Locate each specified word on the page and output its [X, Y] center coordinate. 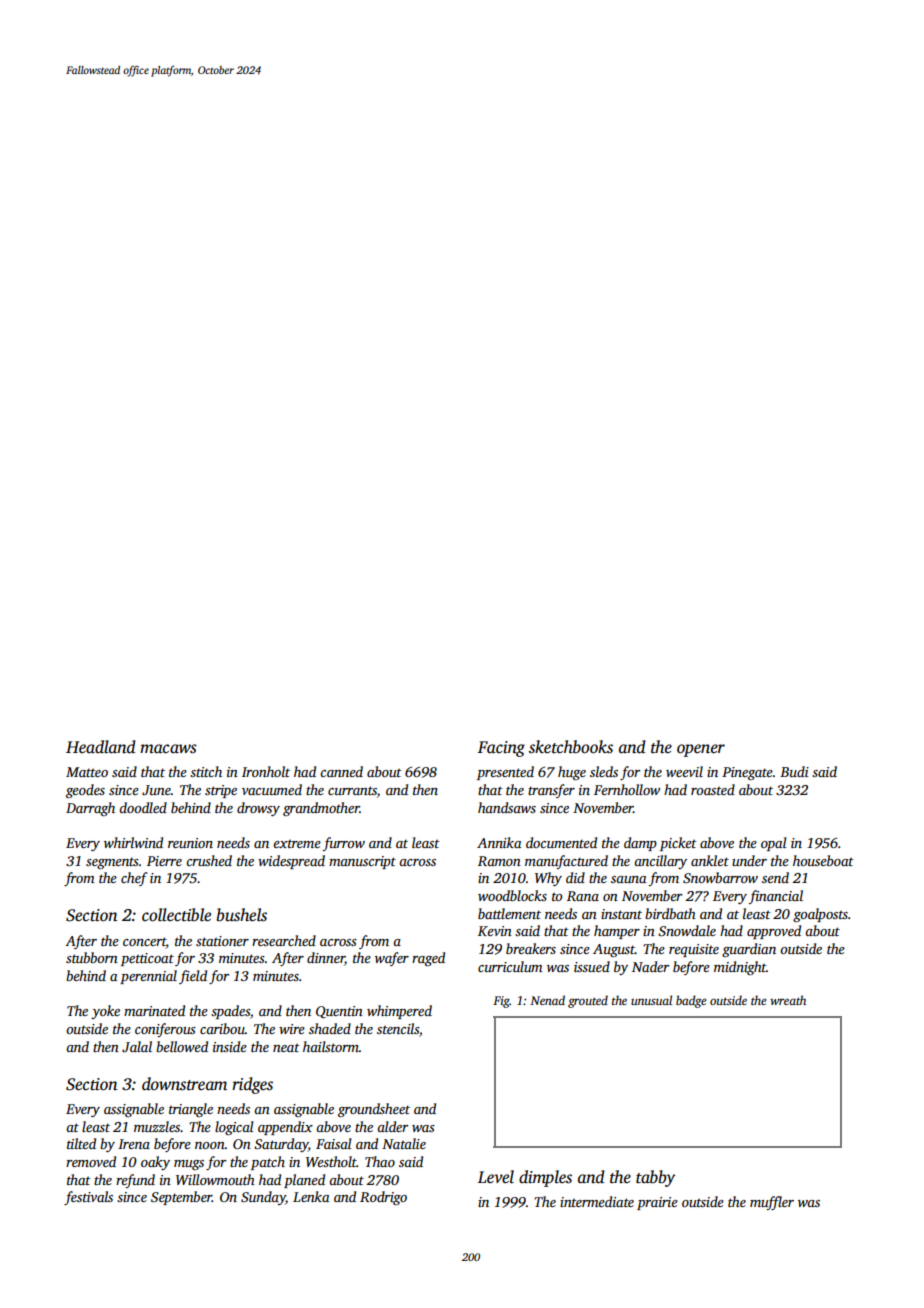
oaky [155, 1163]
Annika [499, 842]
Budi [794, 771]
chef [134, 879]
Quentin [339, 1012]
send [775, 877]
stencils [398, 1028]
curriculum [510, 966]
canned [341, 771]
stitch [206, 771]
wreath [788, 1000]
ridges [252, 1085]
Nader [650, 966]
